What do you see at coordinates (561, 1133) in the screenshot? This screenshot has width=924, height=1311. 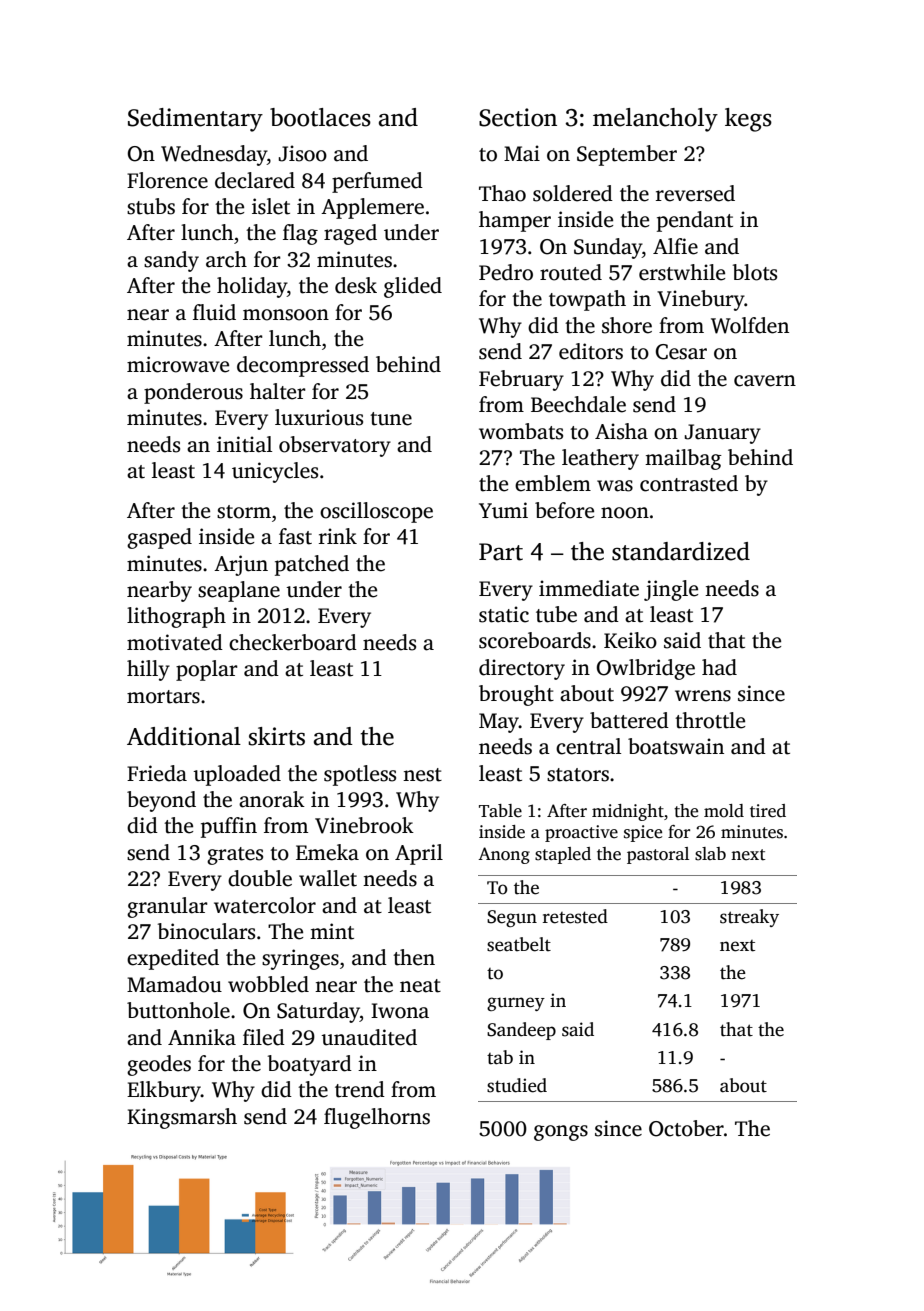 I see `gongs` at bounding box center [561, 1133].
